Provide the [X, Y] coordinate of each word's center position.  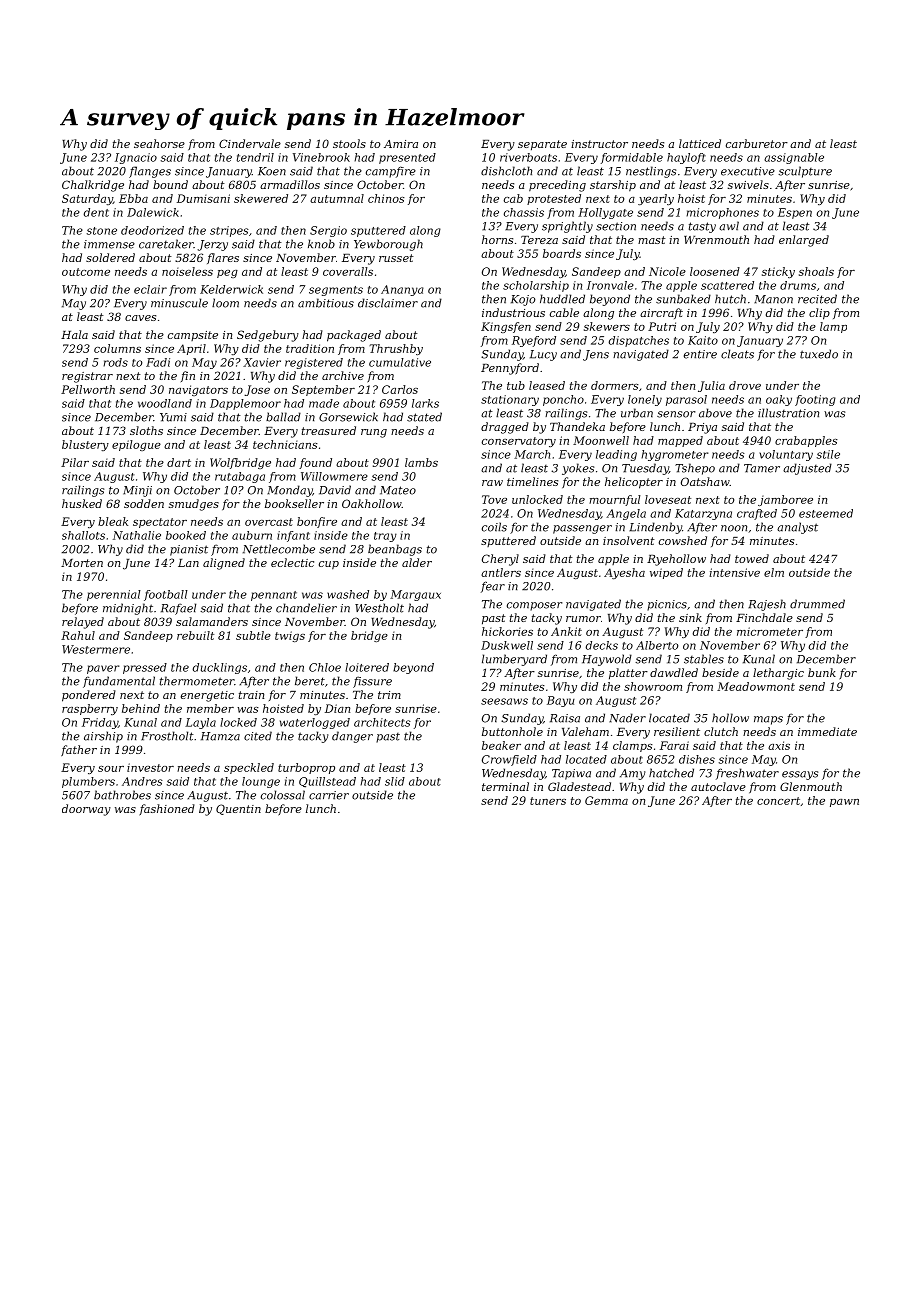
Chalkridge [93, 186]
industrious [513, 312]
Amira [401, 144]
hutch [730, 299]
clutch [721, 731]
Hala [74, 334]
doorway [86, 810]
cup [329, 565]
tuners [548, 801]
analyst [797, 528]
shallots [83, 535]
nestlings [651, 172]
